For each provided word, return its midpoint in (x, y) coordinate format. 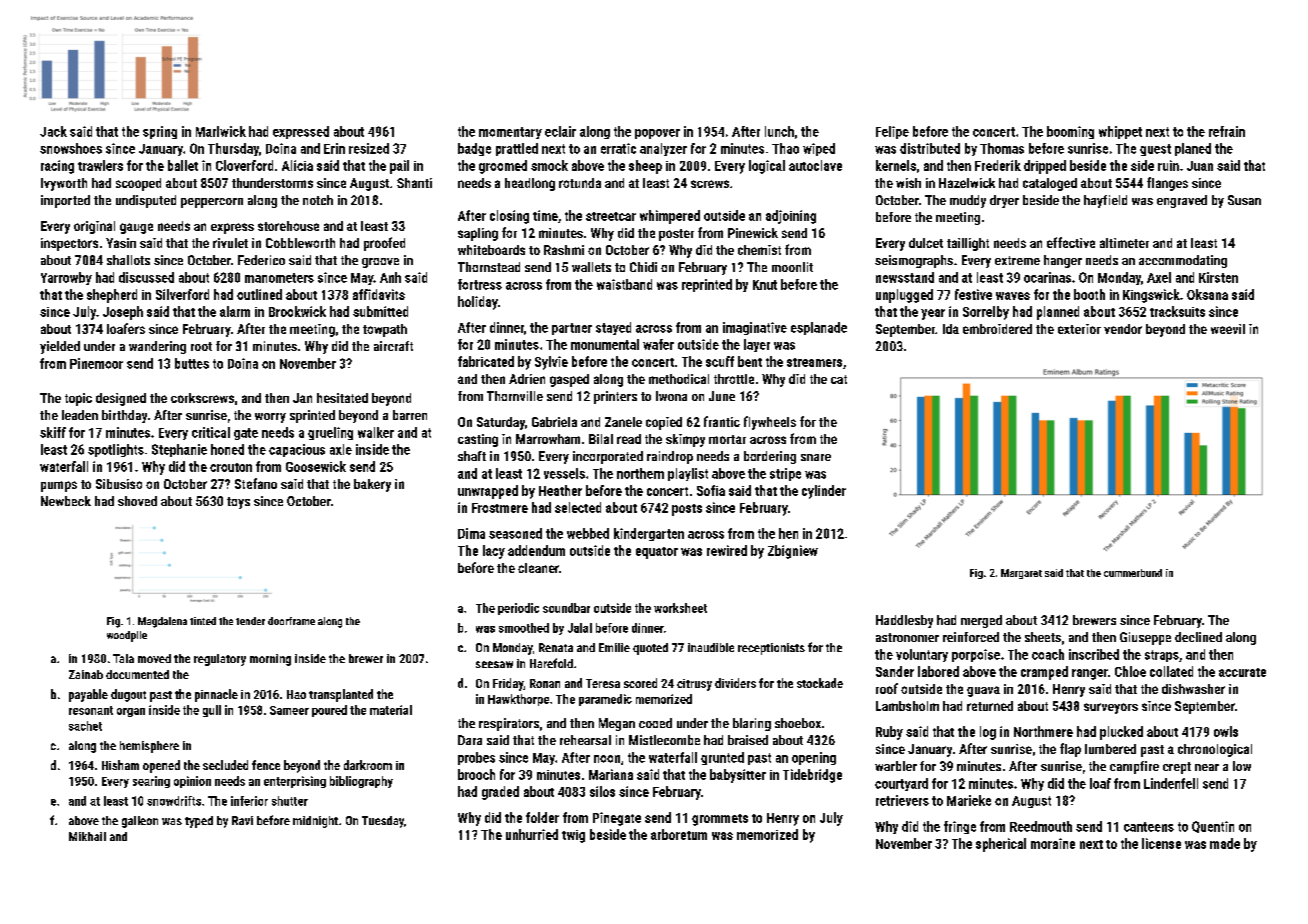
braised (748, 740)
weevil (1228, 329)
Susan (1244, 200)
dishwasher (1193, 689)
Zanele (623, 422)
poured (329, 711)
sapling (478, 234)
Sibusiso (119, 484)
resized (369, 148)
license (1161, 843)
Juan (1200, 166)
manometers (279, 278)
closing (509, 217)
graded (500, 793)
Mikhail (87, 836)
